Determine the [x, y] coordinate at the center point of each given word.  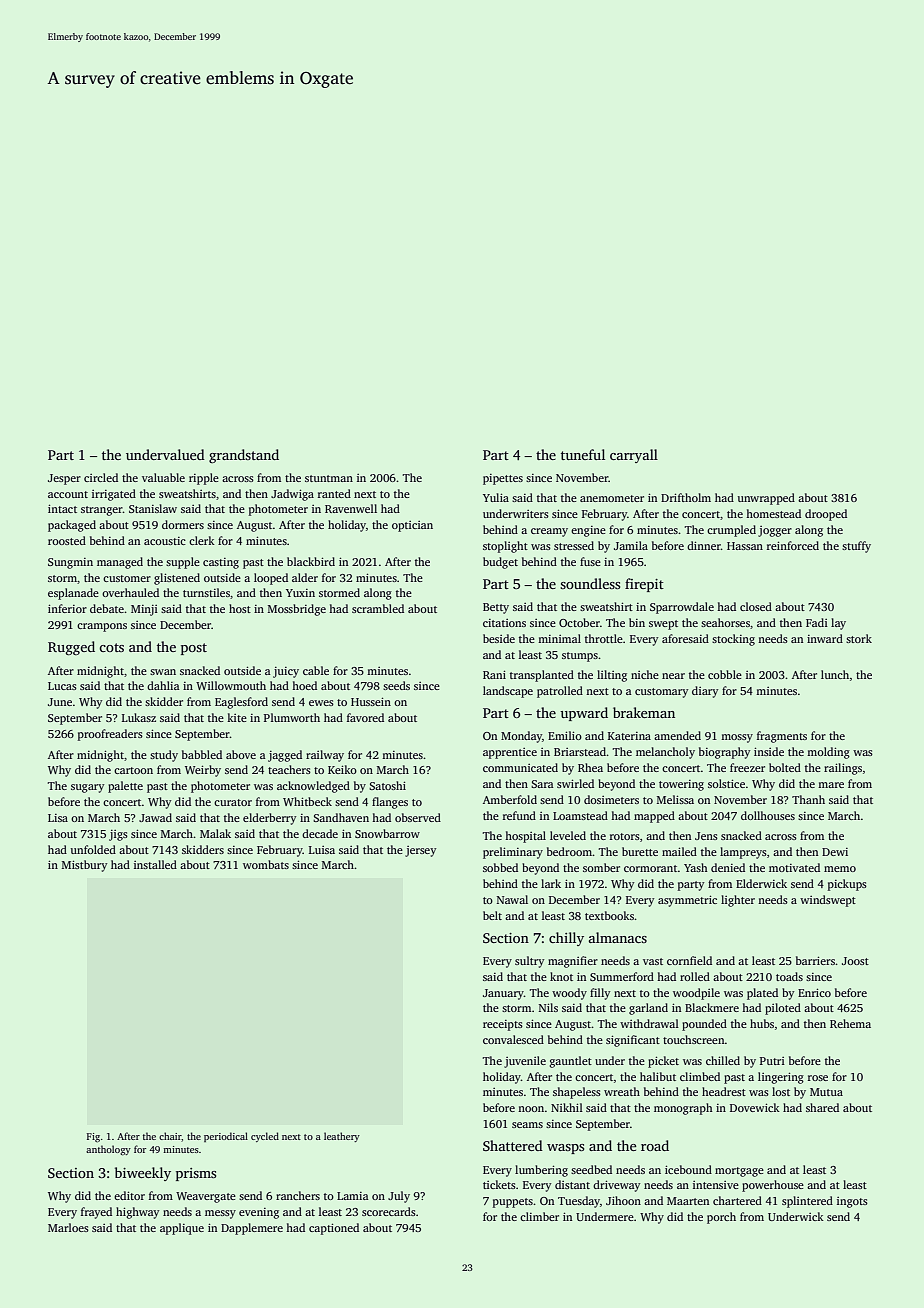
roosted [67, 540]
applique [182, 1229]
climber [539, 1216]
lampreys [743, 853]
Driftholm [686, 497]
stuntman [329, 478]
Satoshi [387, 785]
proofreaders [110, 735]
